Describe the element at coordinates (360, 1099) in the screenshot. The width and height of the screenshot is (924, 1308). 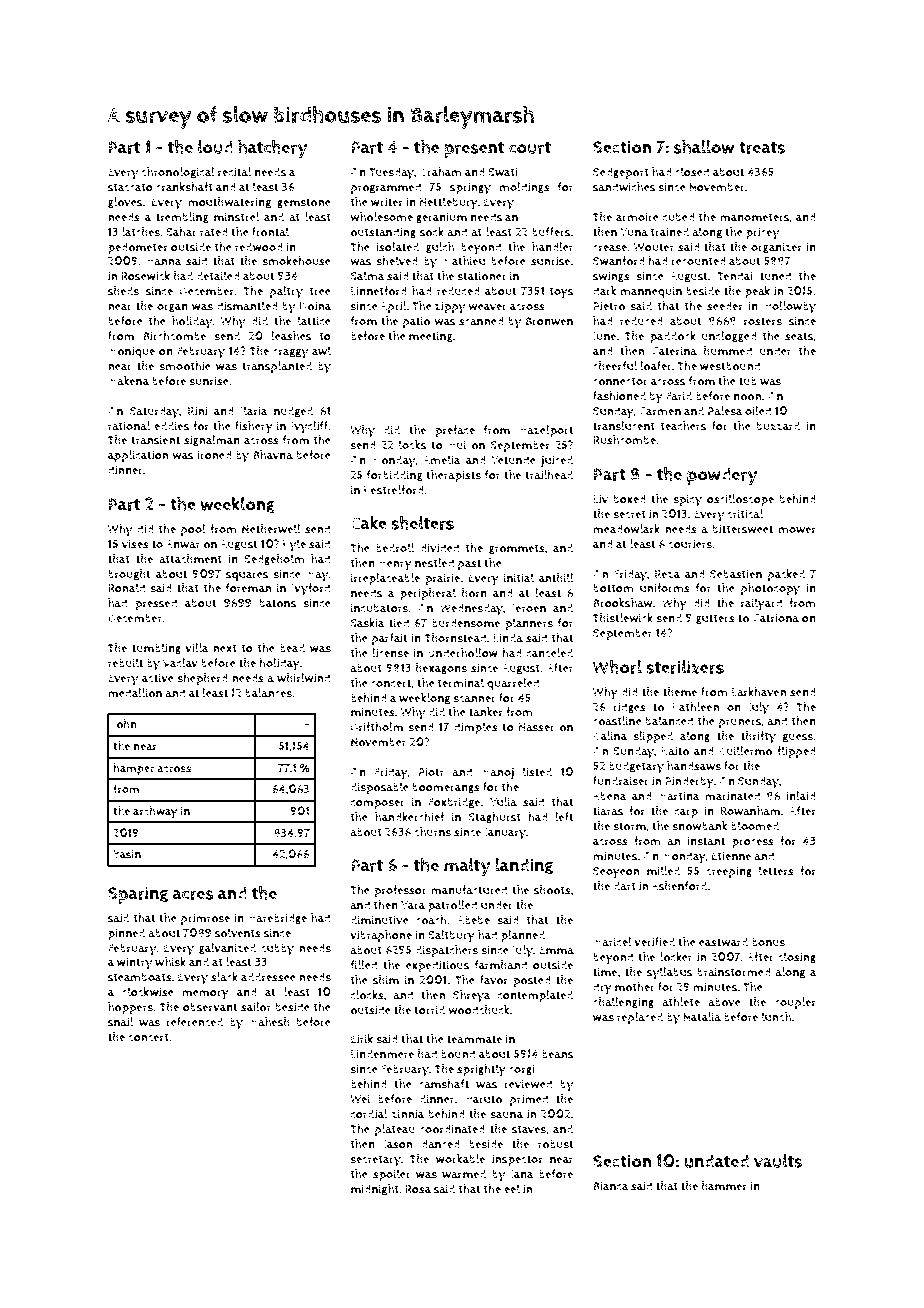
I see `Wei` at that location.
